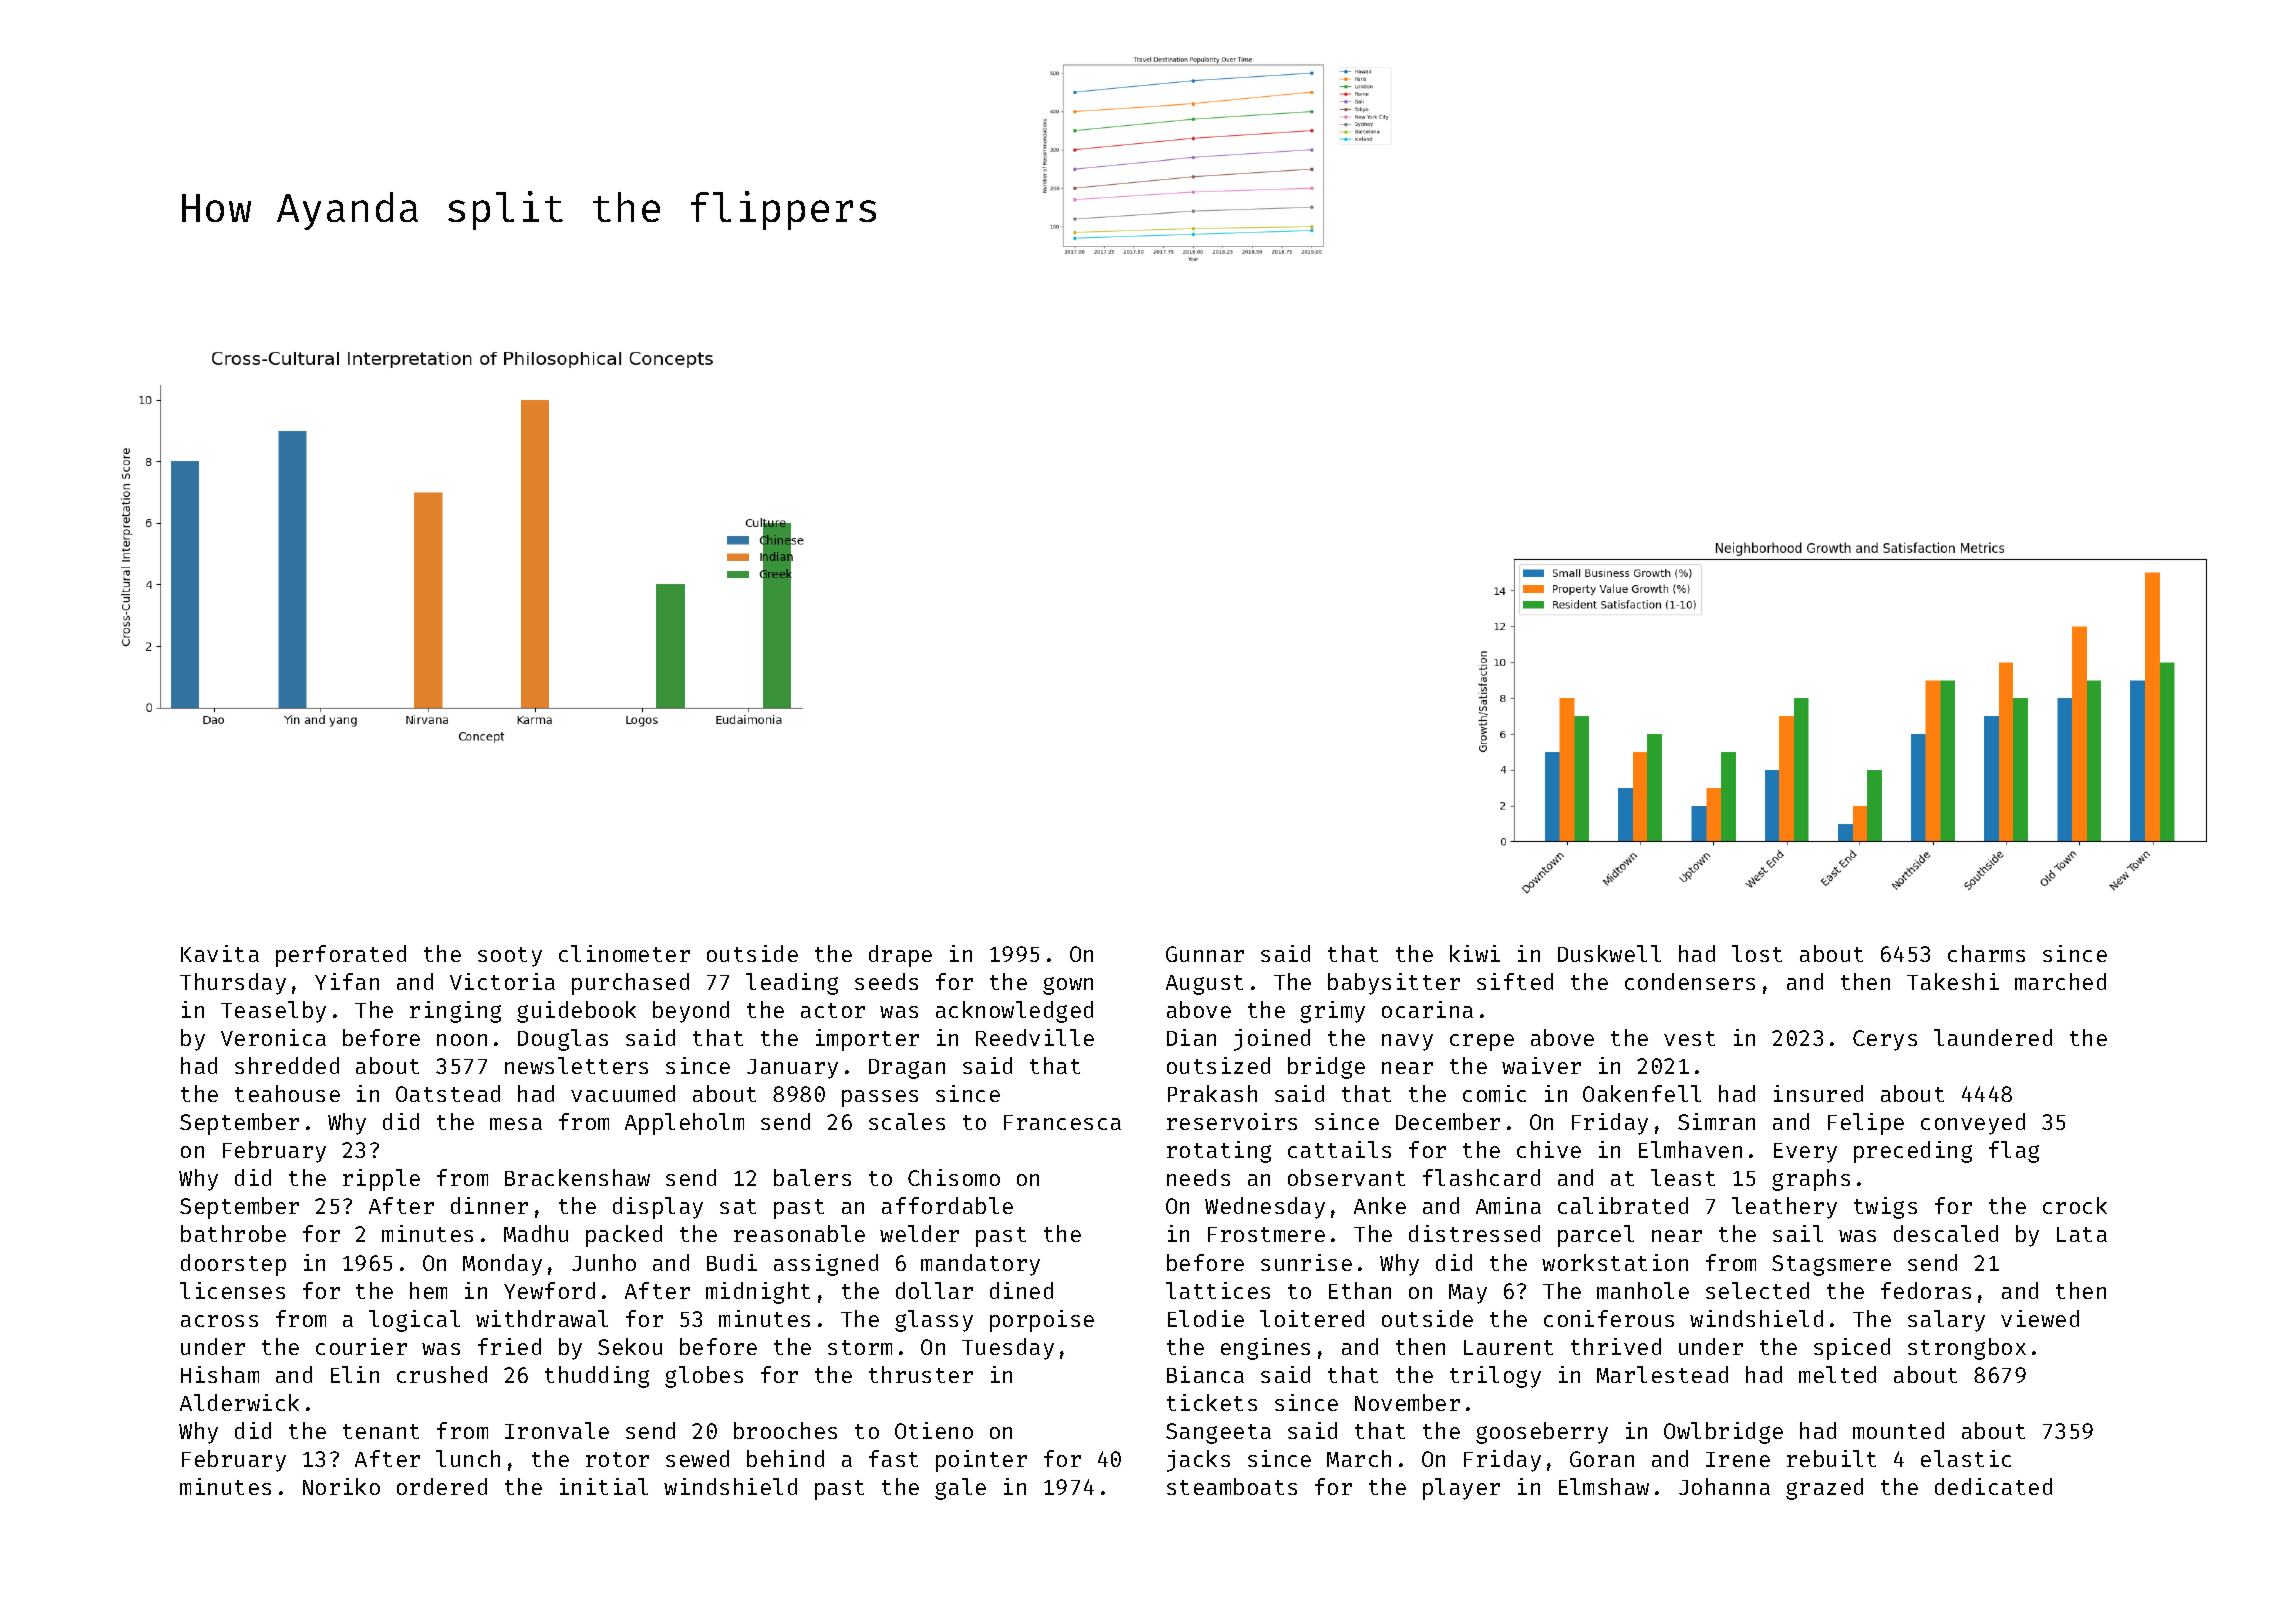 The width and height of the screenshot is (2292, 1620). What do you see at coordinates (1407, 1042) in the screenshot?
I see `navy` at bounding box center [1407, 1042].
